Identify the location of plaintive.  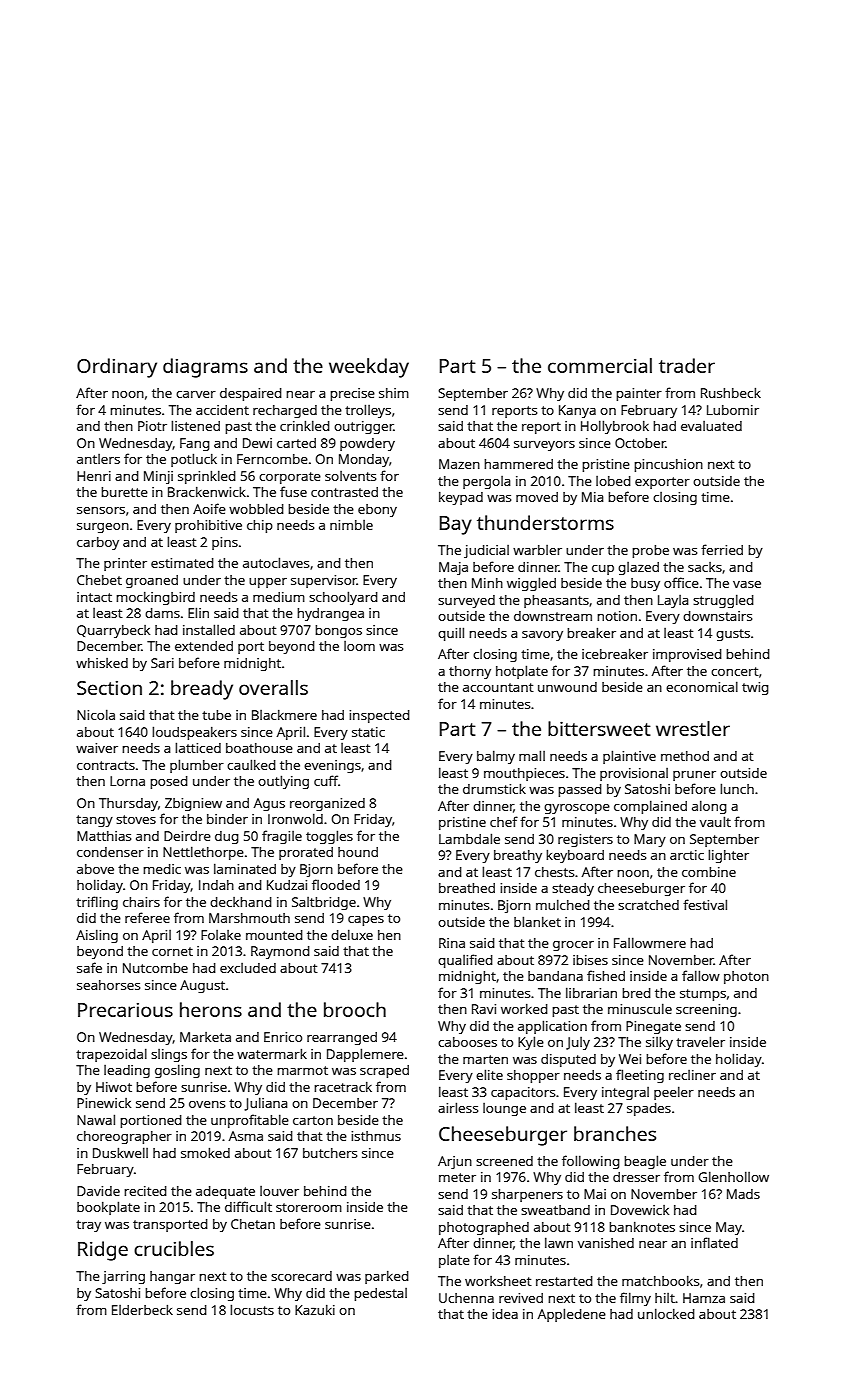
(629, 757).
